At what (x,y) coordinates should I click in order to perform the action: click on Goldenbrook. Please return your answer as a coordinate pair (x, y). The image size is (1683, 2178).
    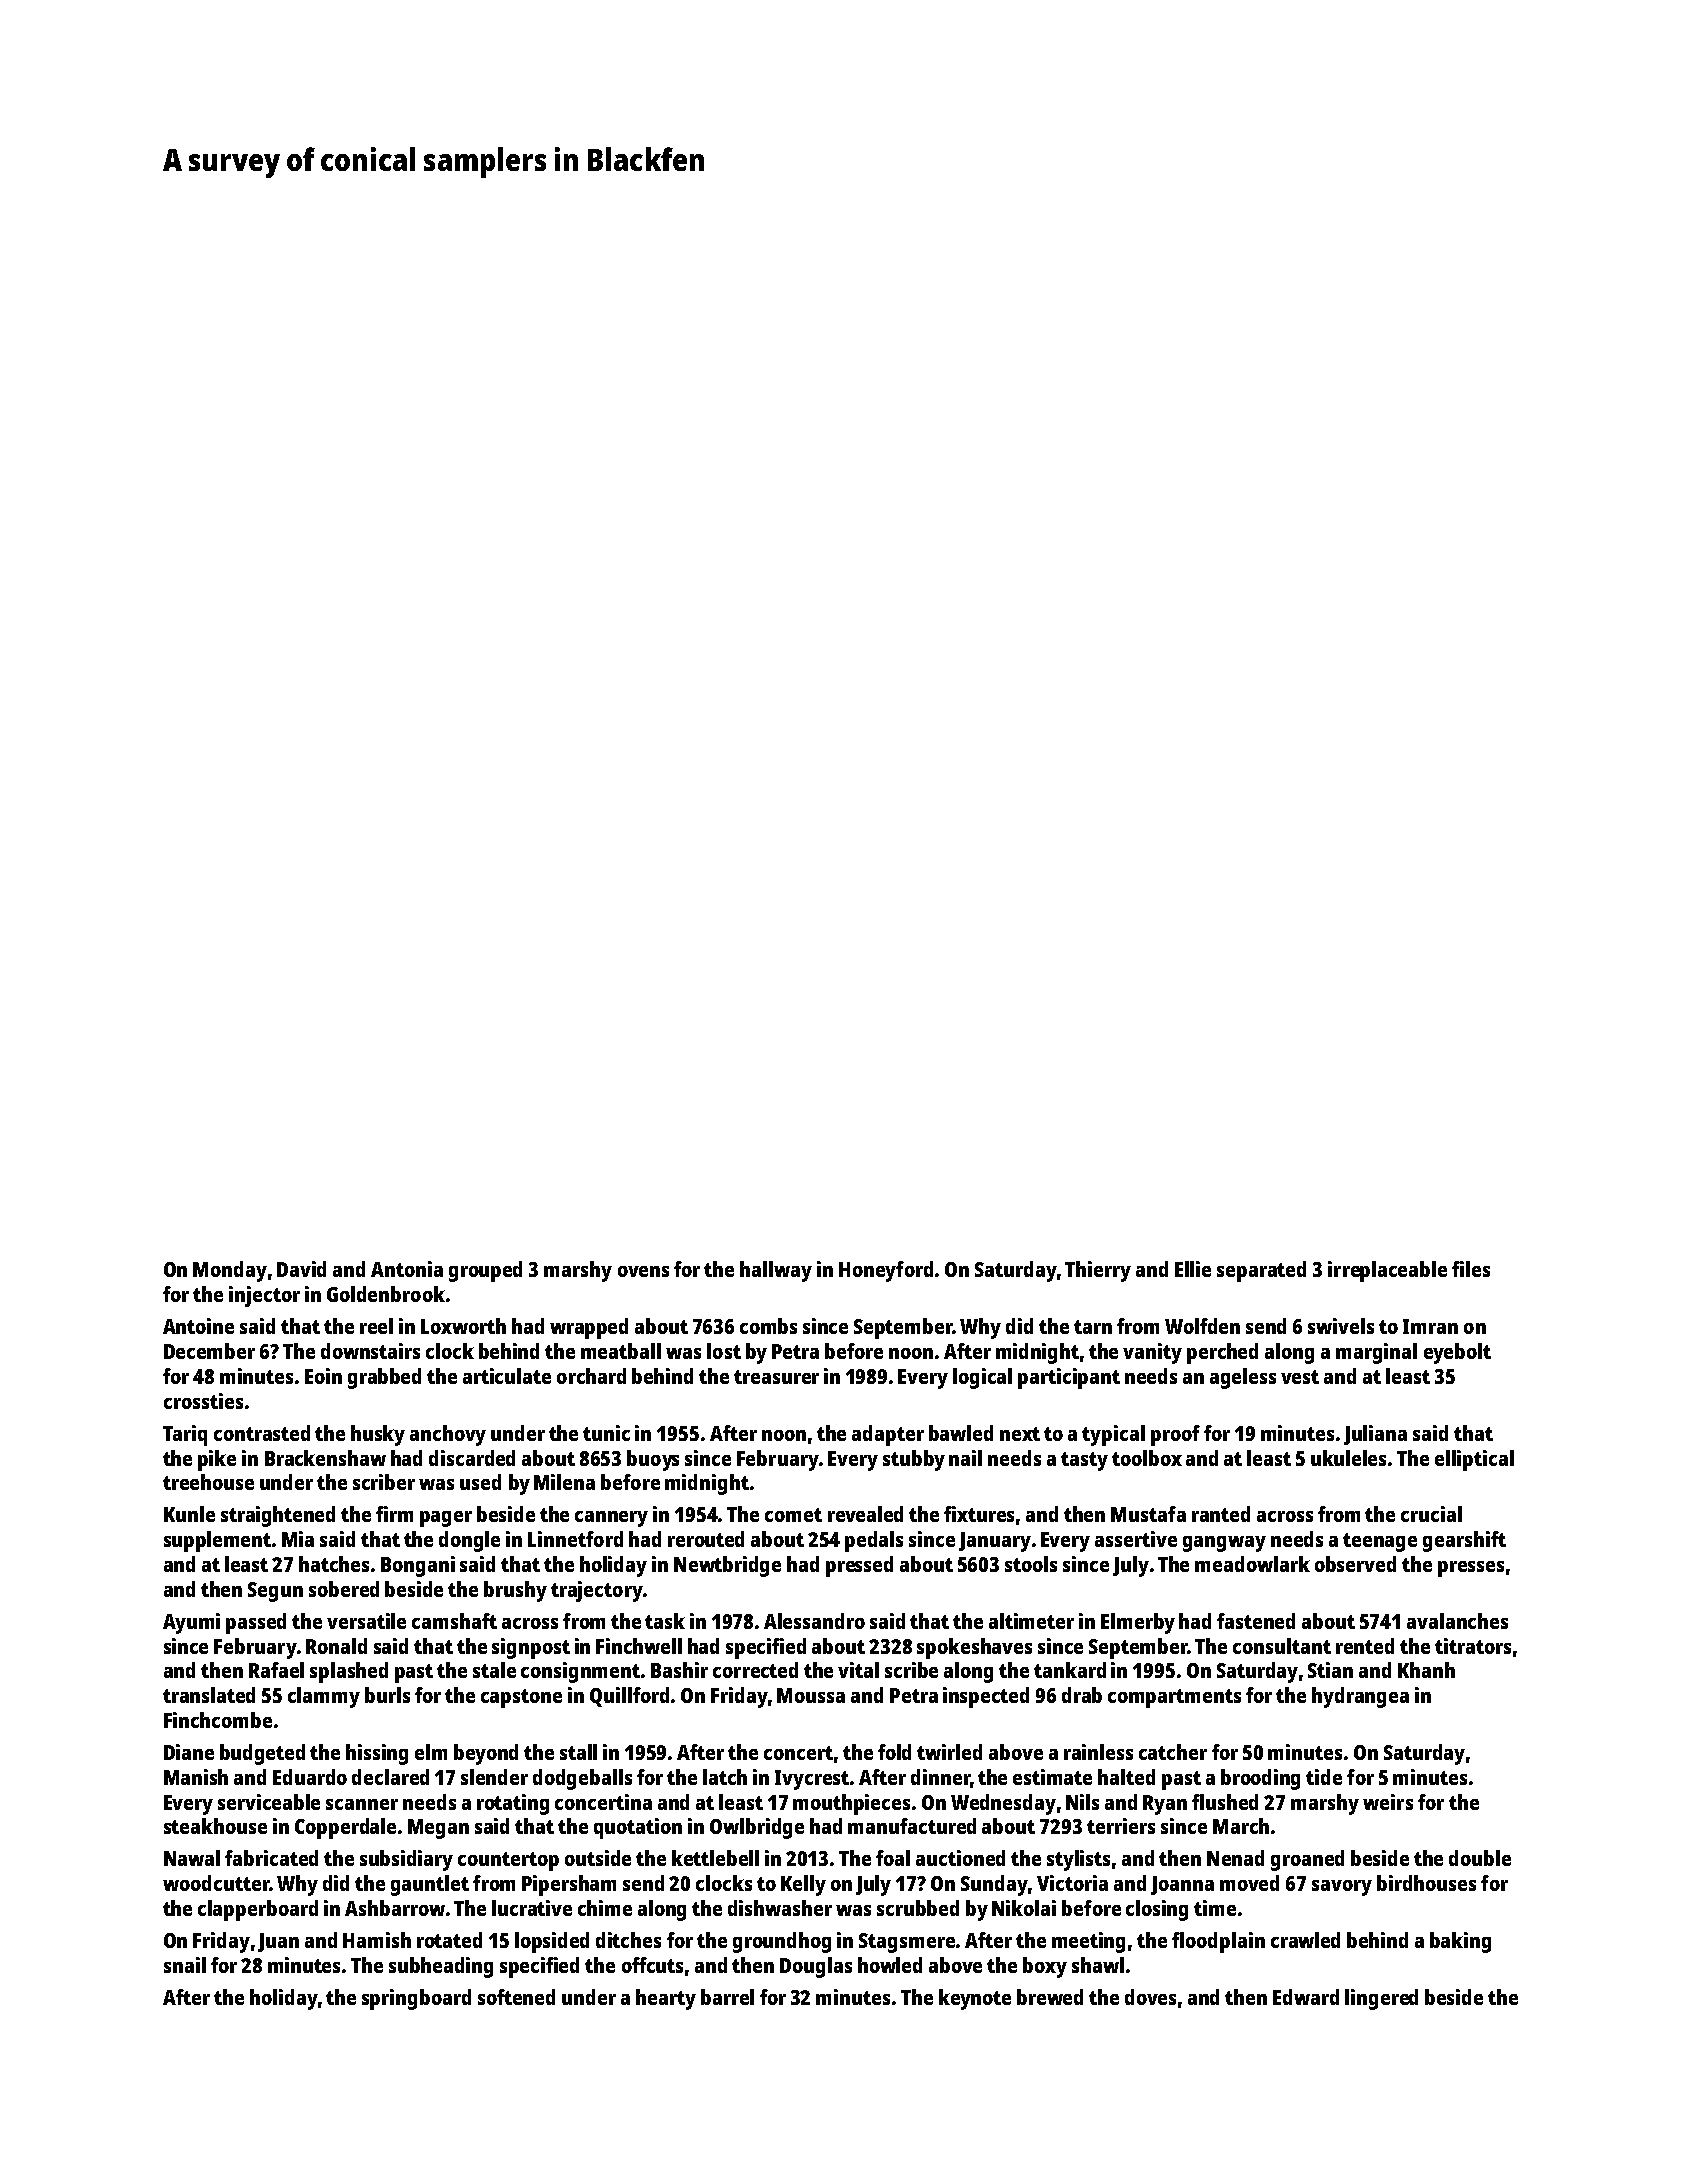
    Looking at the image, I should click on (386, 1294).
